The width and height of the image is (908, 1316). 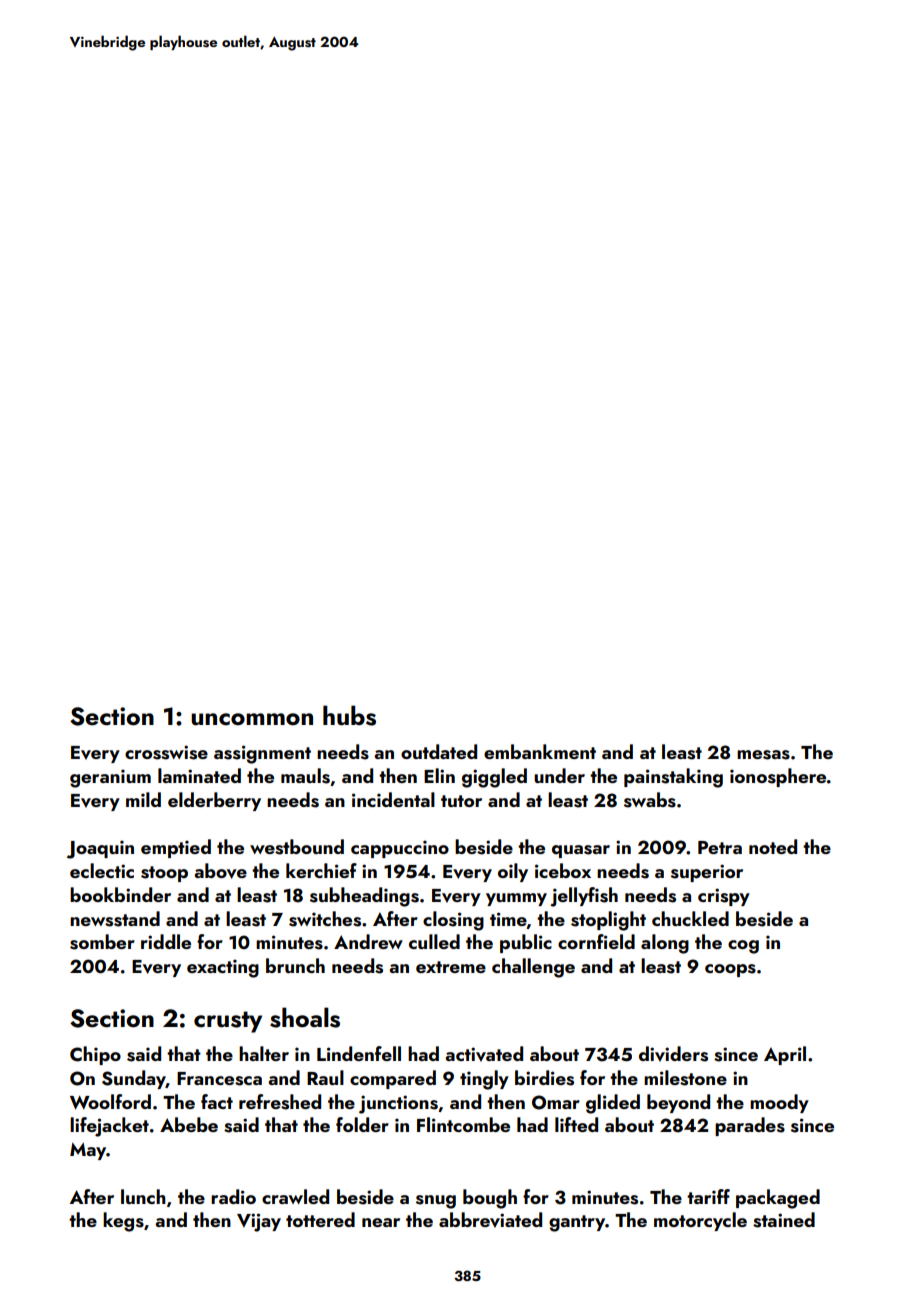 What do you see at coordinates (321, 870) in the image?
I see `kerchief` at bounding box center [321, 870].
